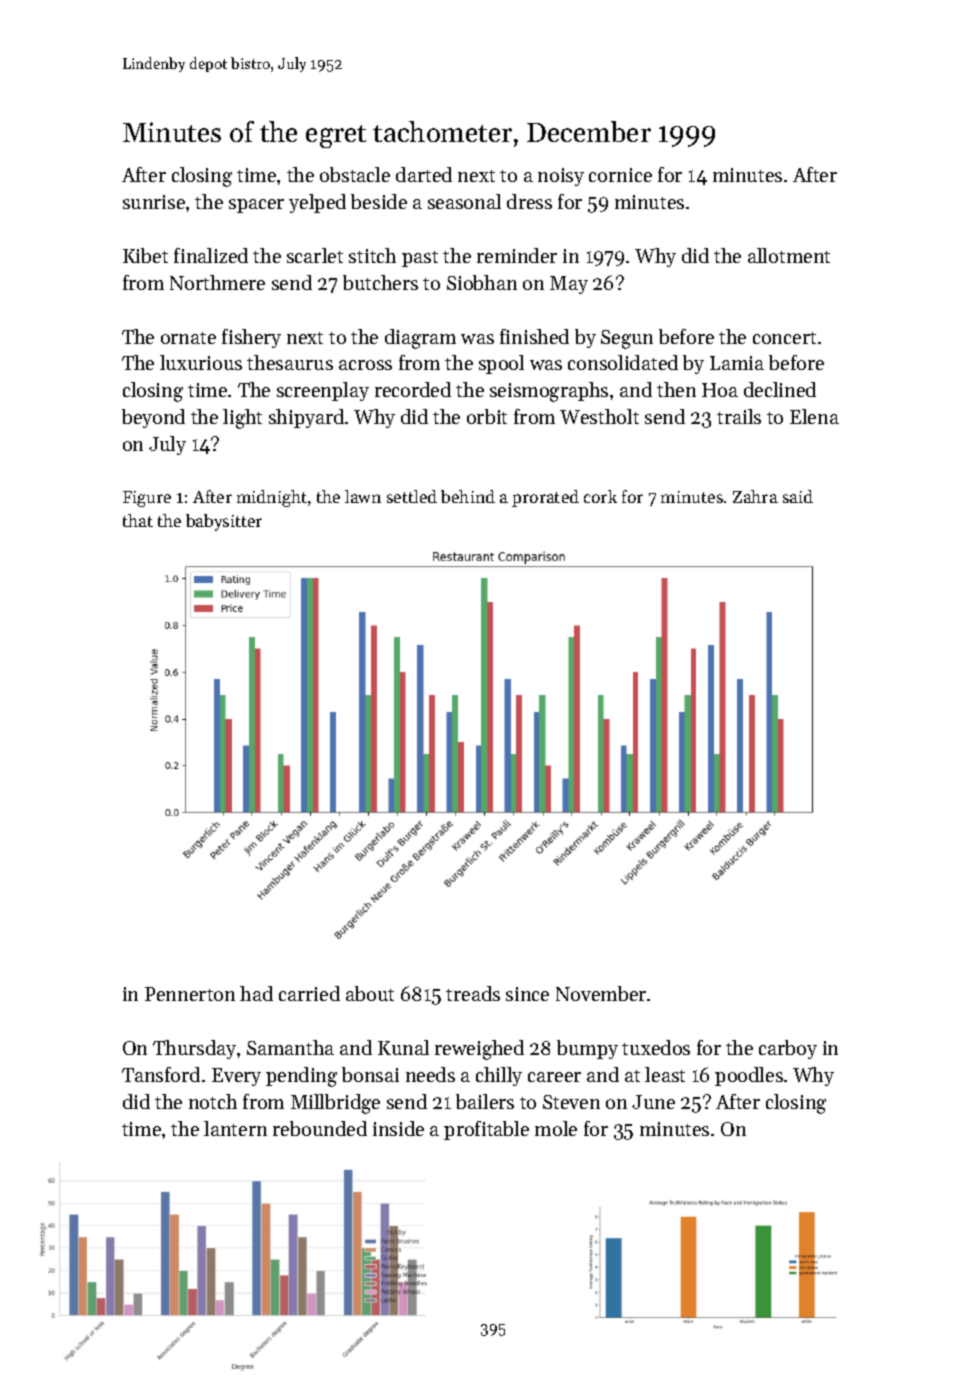 This page has width=962, height=1393. I want to click on noisy, so click(561, 177).
